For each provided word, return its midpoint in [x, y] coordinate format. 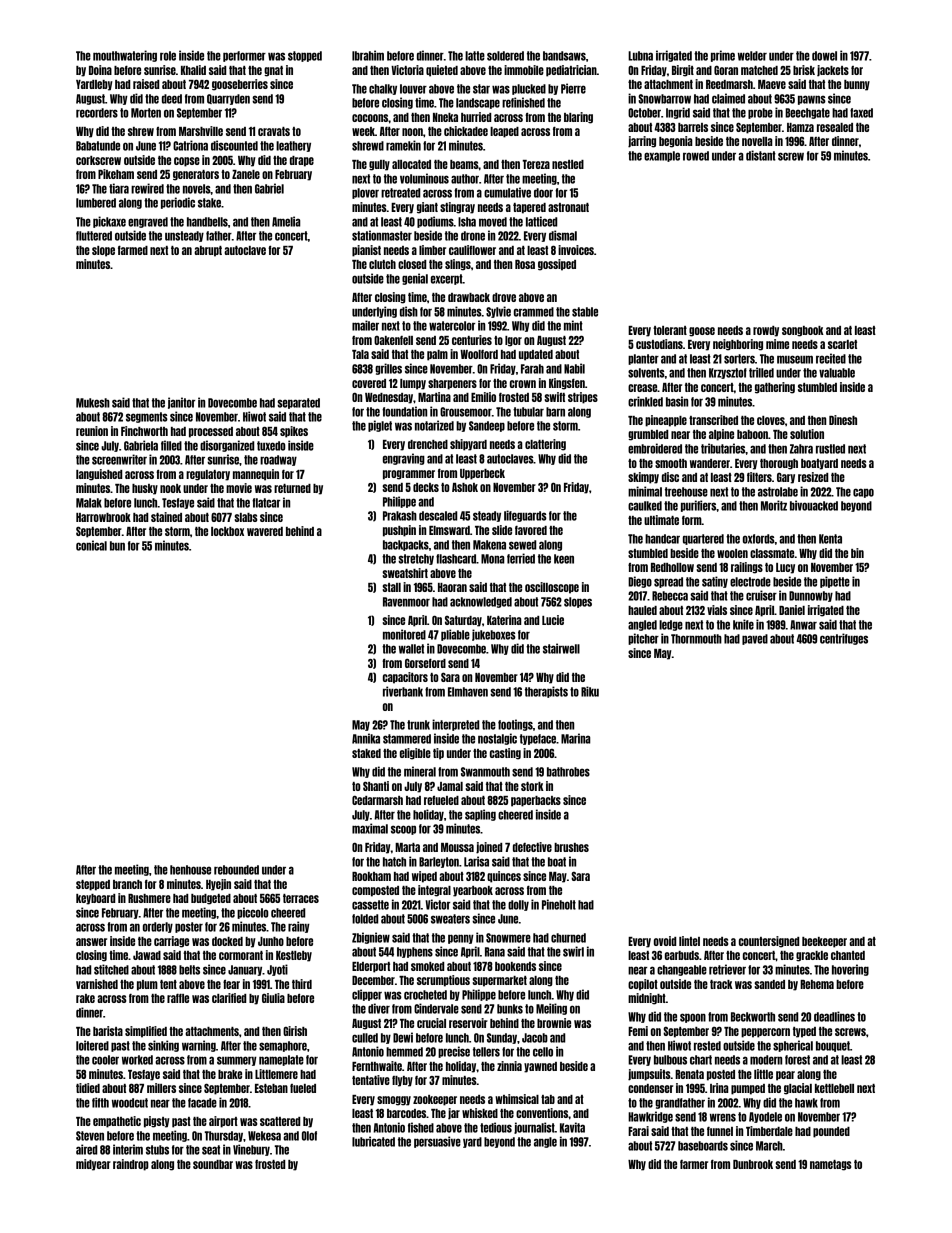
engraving [404, 459]
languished [99, 475]
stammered [407, 739]
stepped [93, 885]
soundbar [213, 1164]
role [168, 56]
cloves [771, 420]
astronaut [568, 207]
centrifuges [844, 639]
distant [761, 155]
